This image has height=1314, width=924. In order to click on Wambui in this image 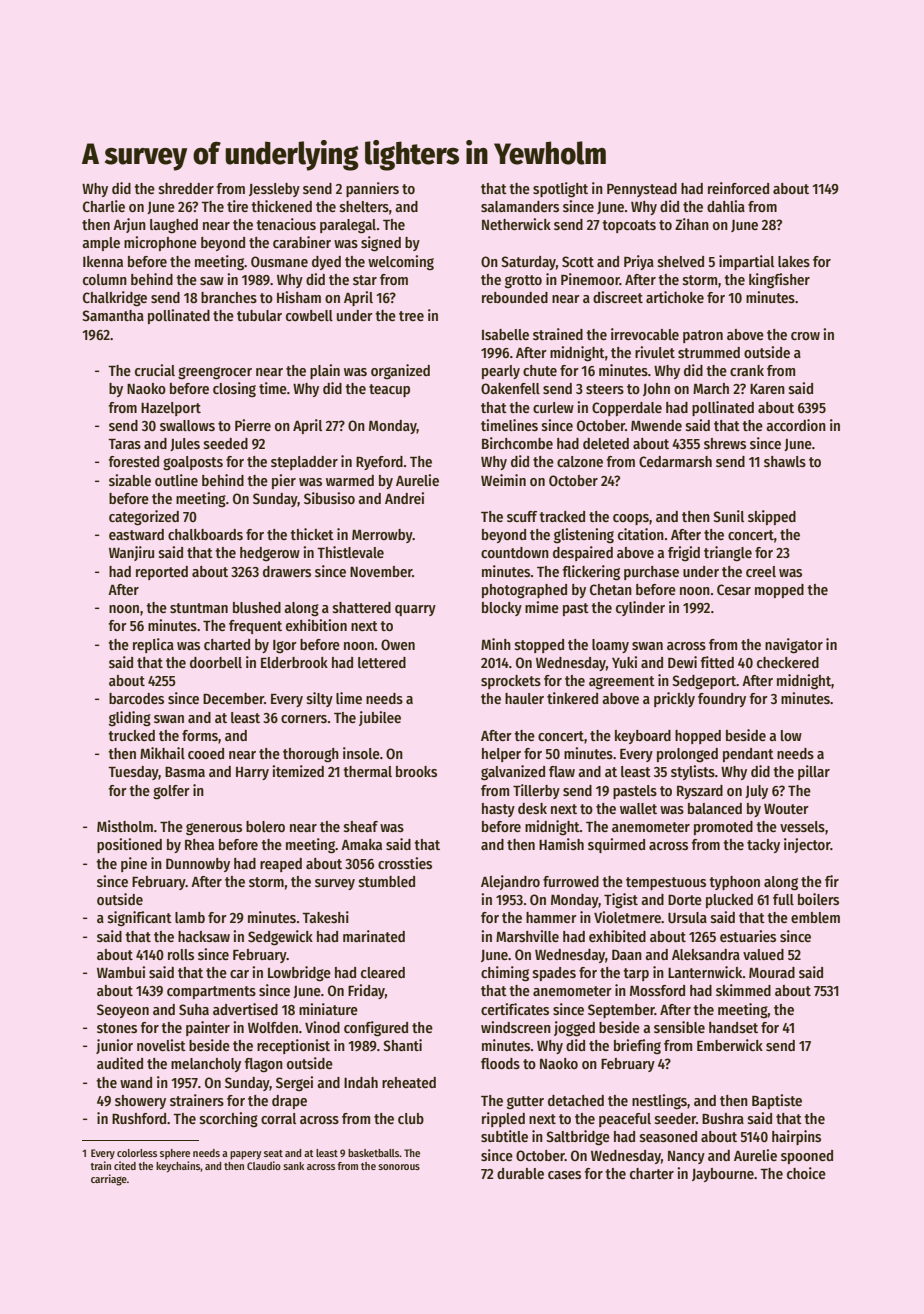, I will do `click(121, 972)`.
